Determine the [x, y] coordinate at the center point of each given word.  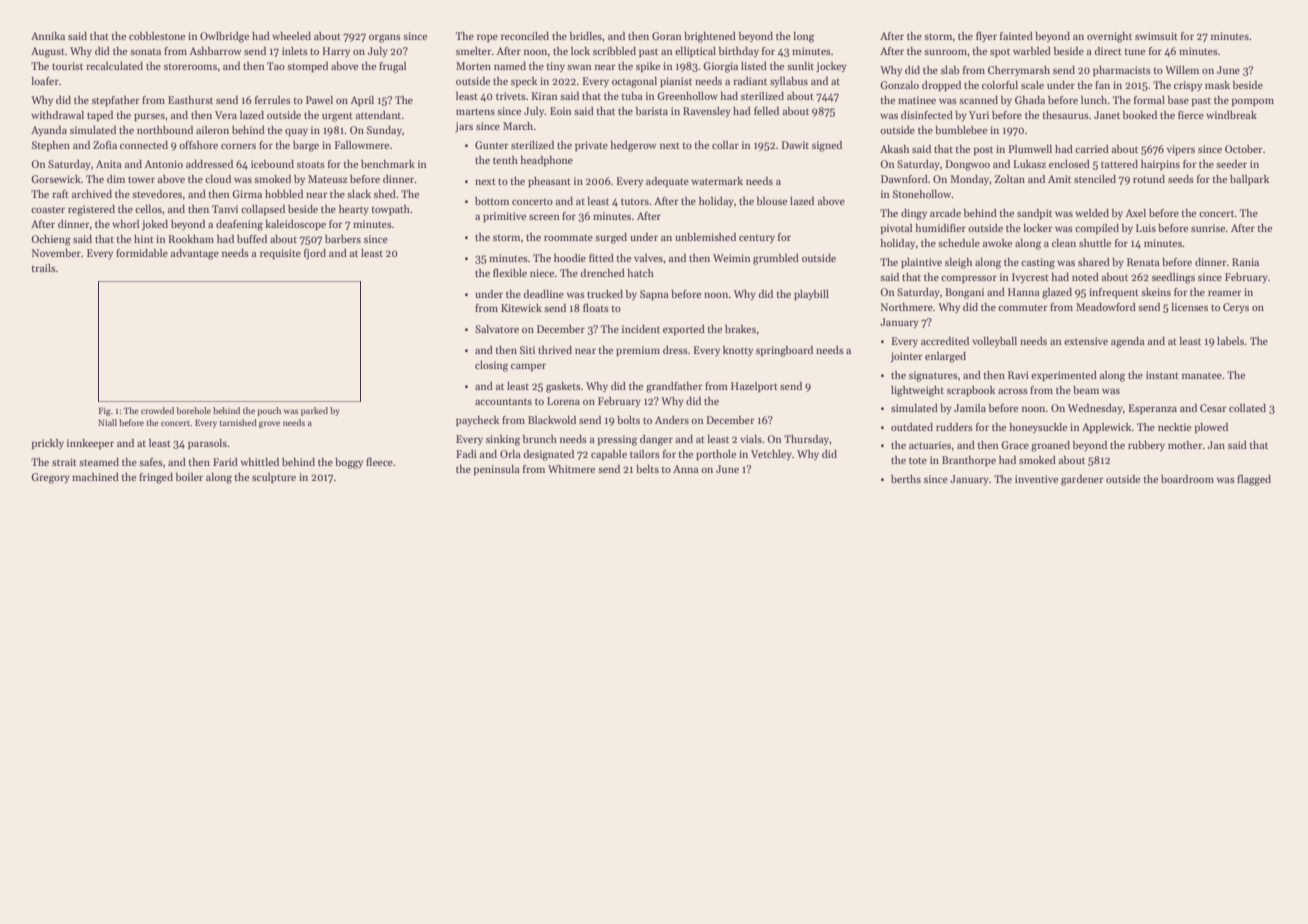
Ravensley [707, 112]
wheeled [291, 36]
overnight [1109, 37]
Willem [1182, 70]
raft [60, 194]
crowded [157, 410]
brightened [710, 37]
